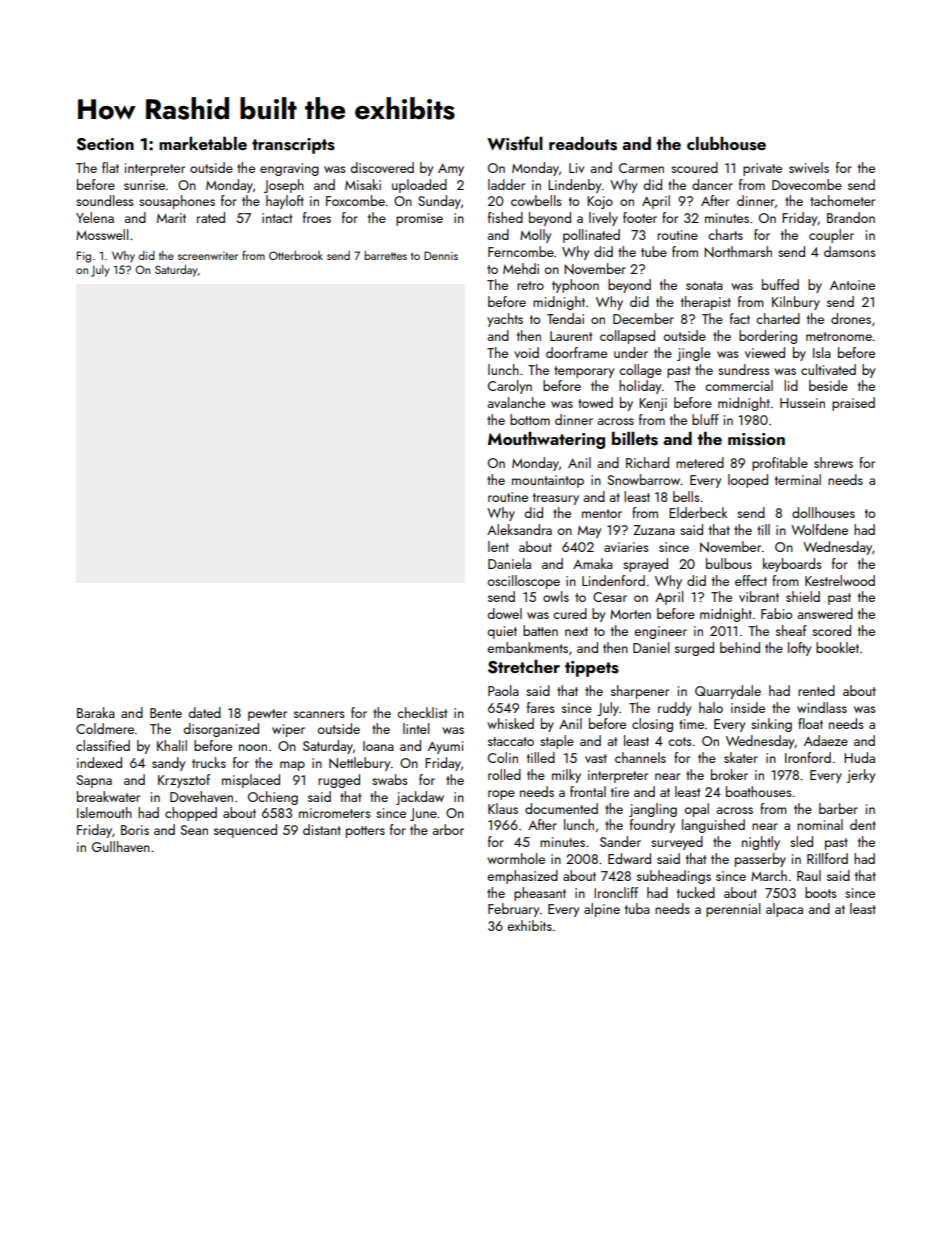 This page has height=1233, width=952. Describe the element at coordinates (771, 725) in the page. I see `sinking` at that location.
